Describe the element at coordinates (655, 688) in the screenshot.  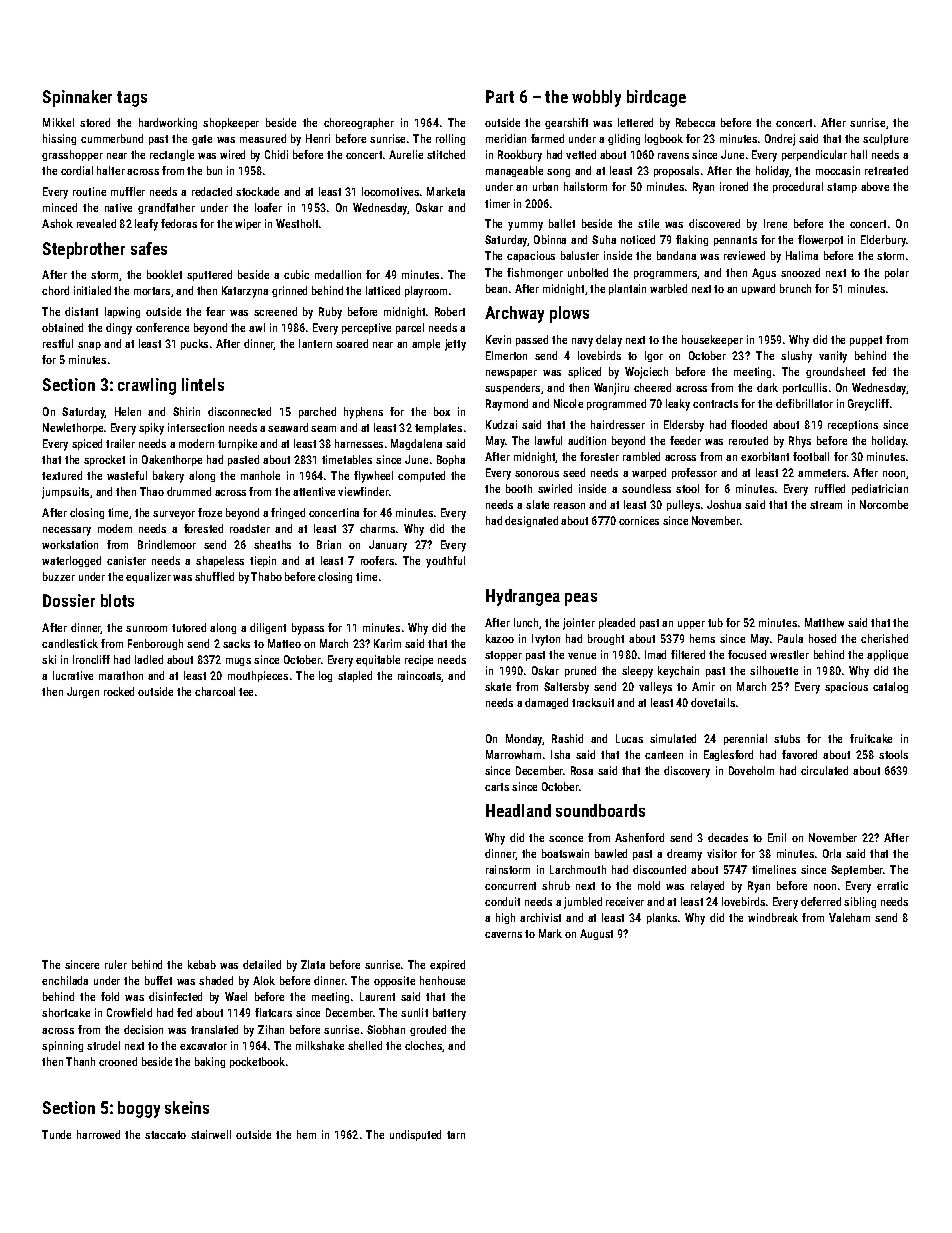
I see `valleys` at that location.
